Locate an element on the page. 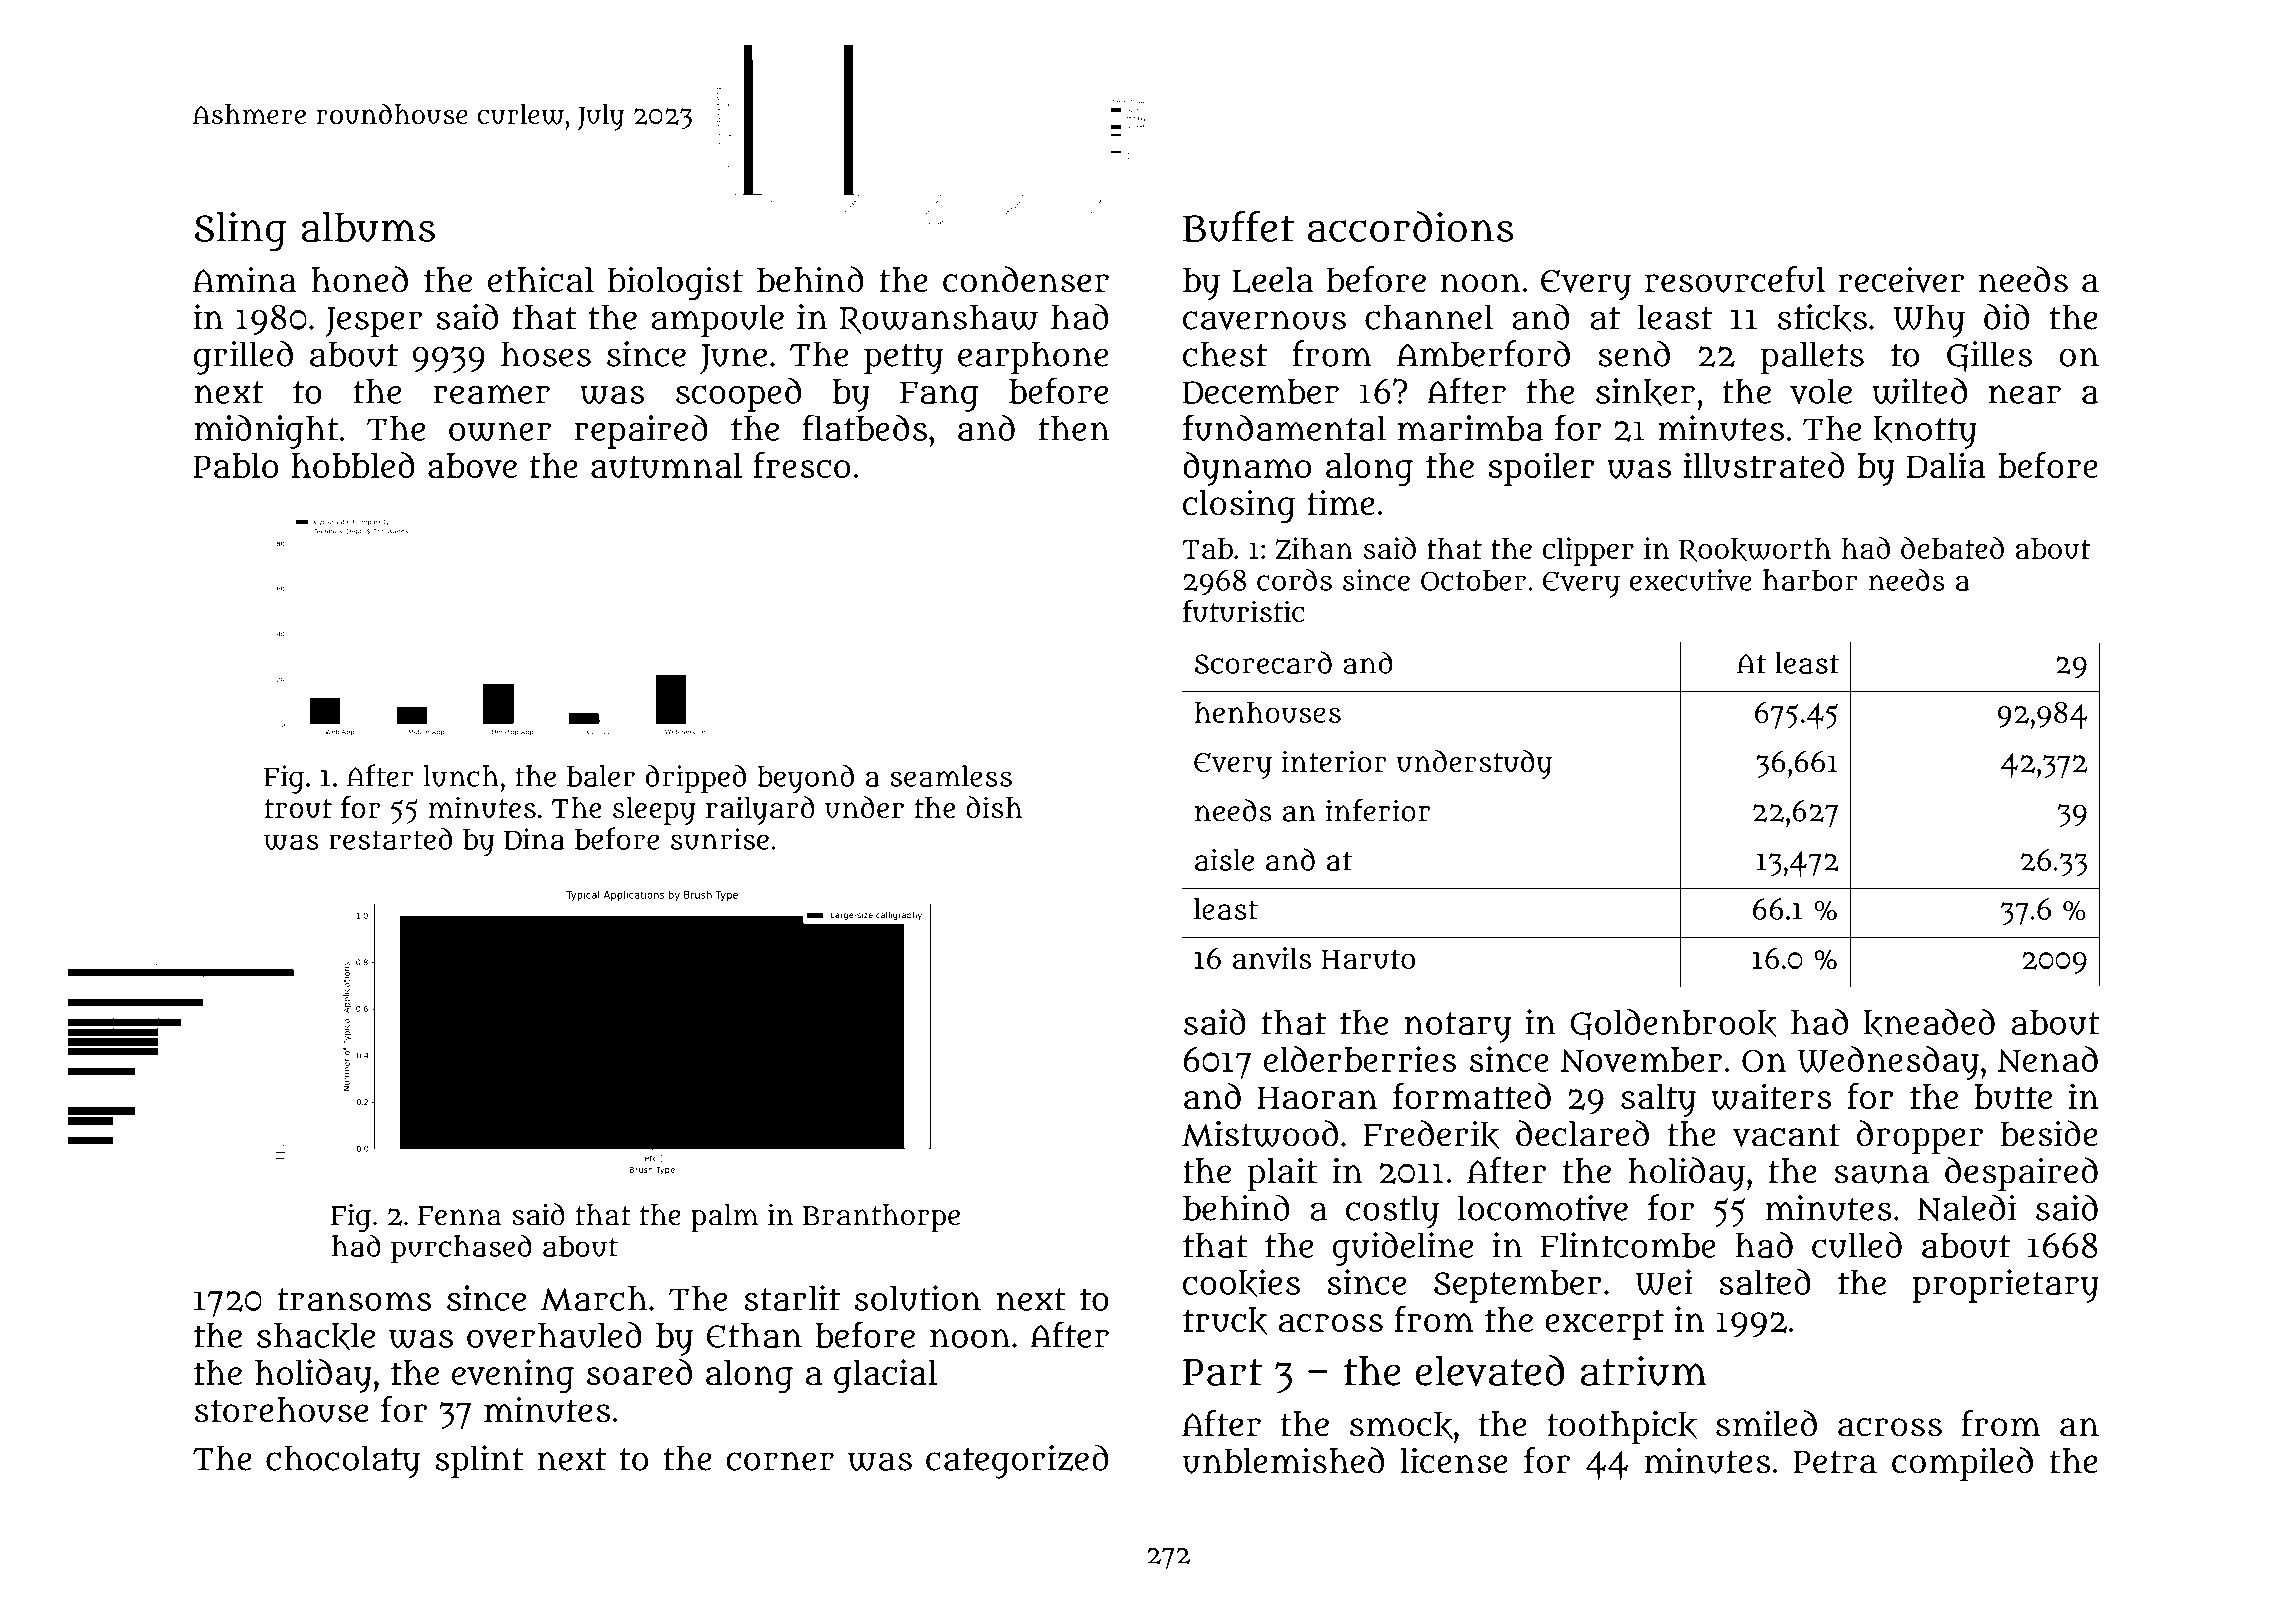  splint is located at coordinates (479, 1462).
